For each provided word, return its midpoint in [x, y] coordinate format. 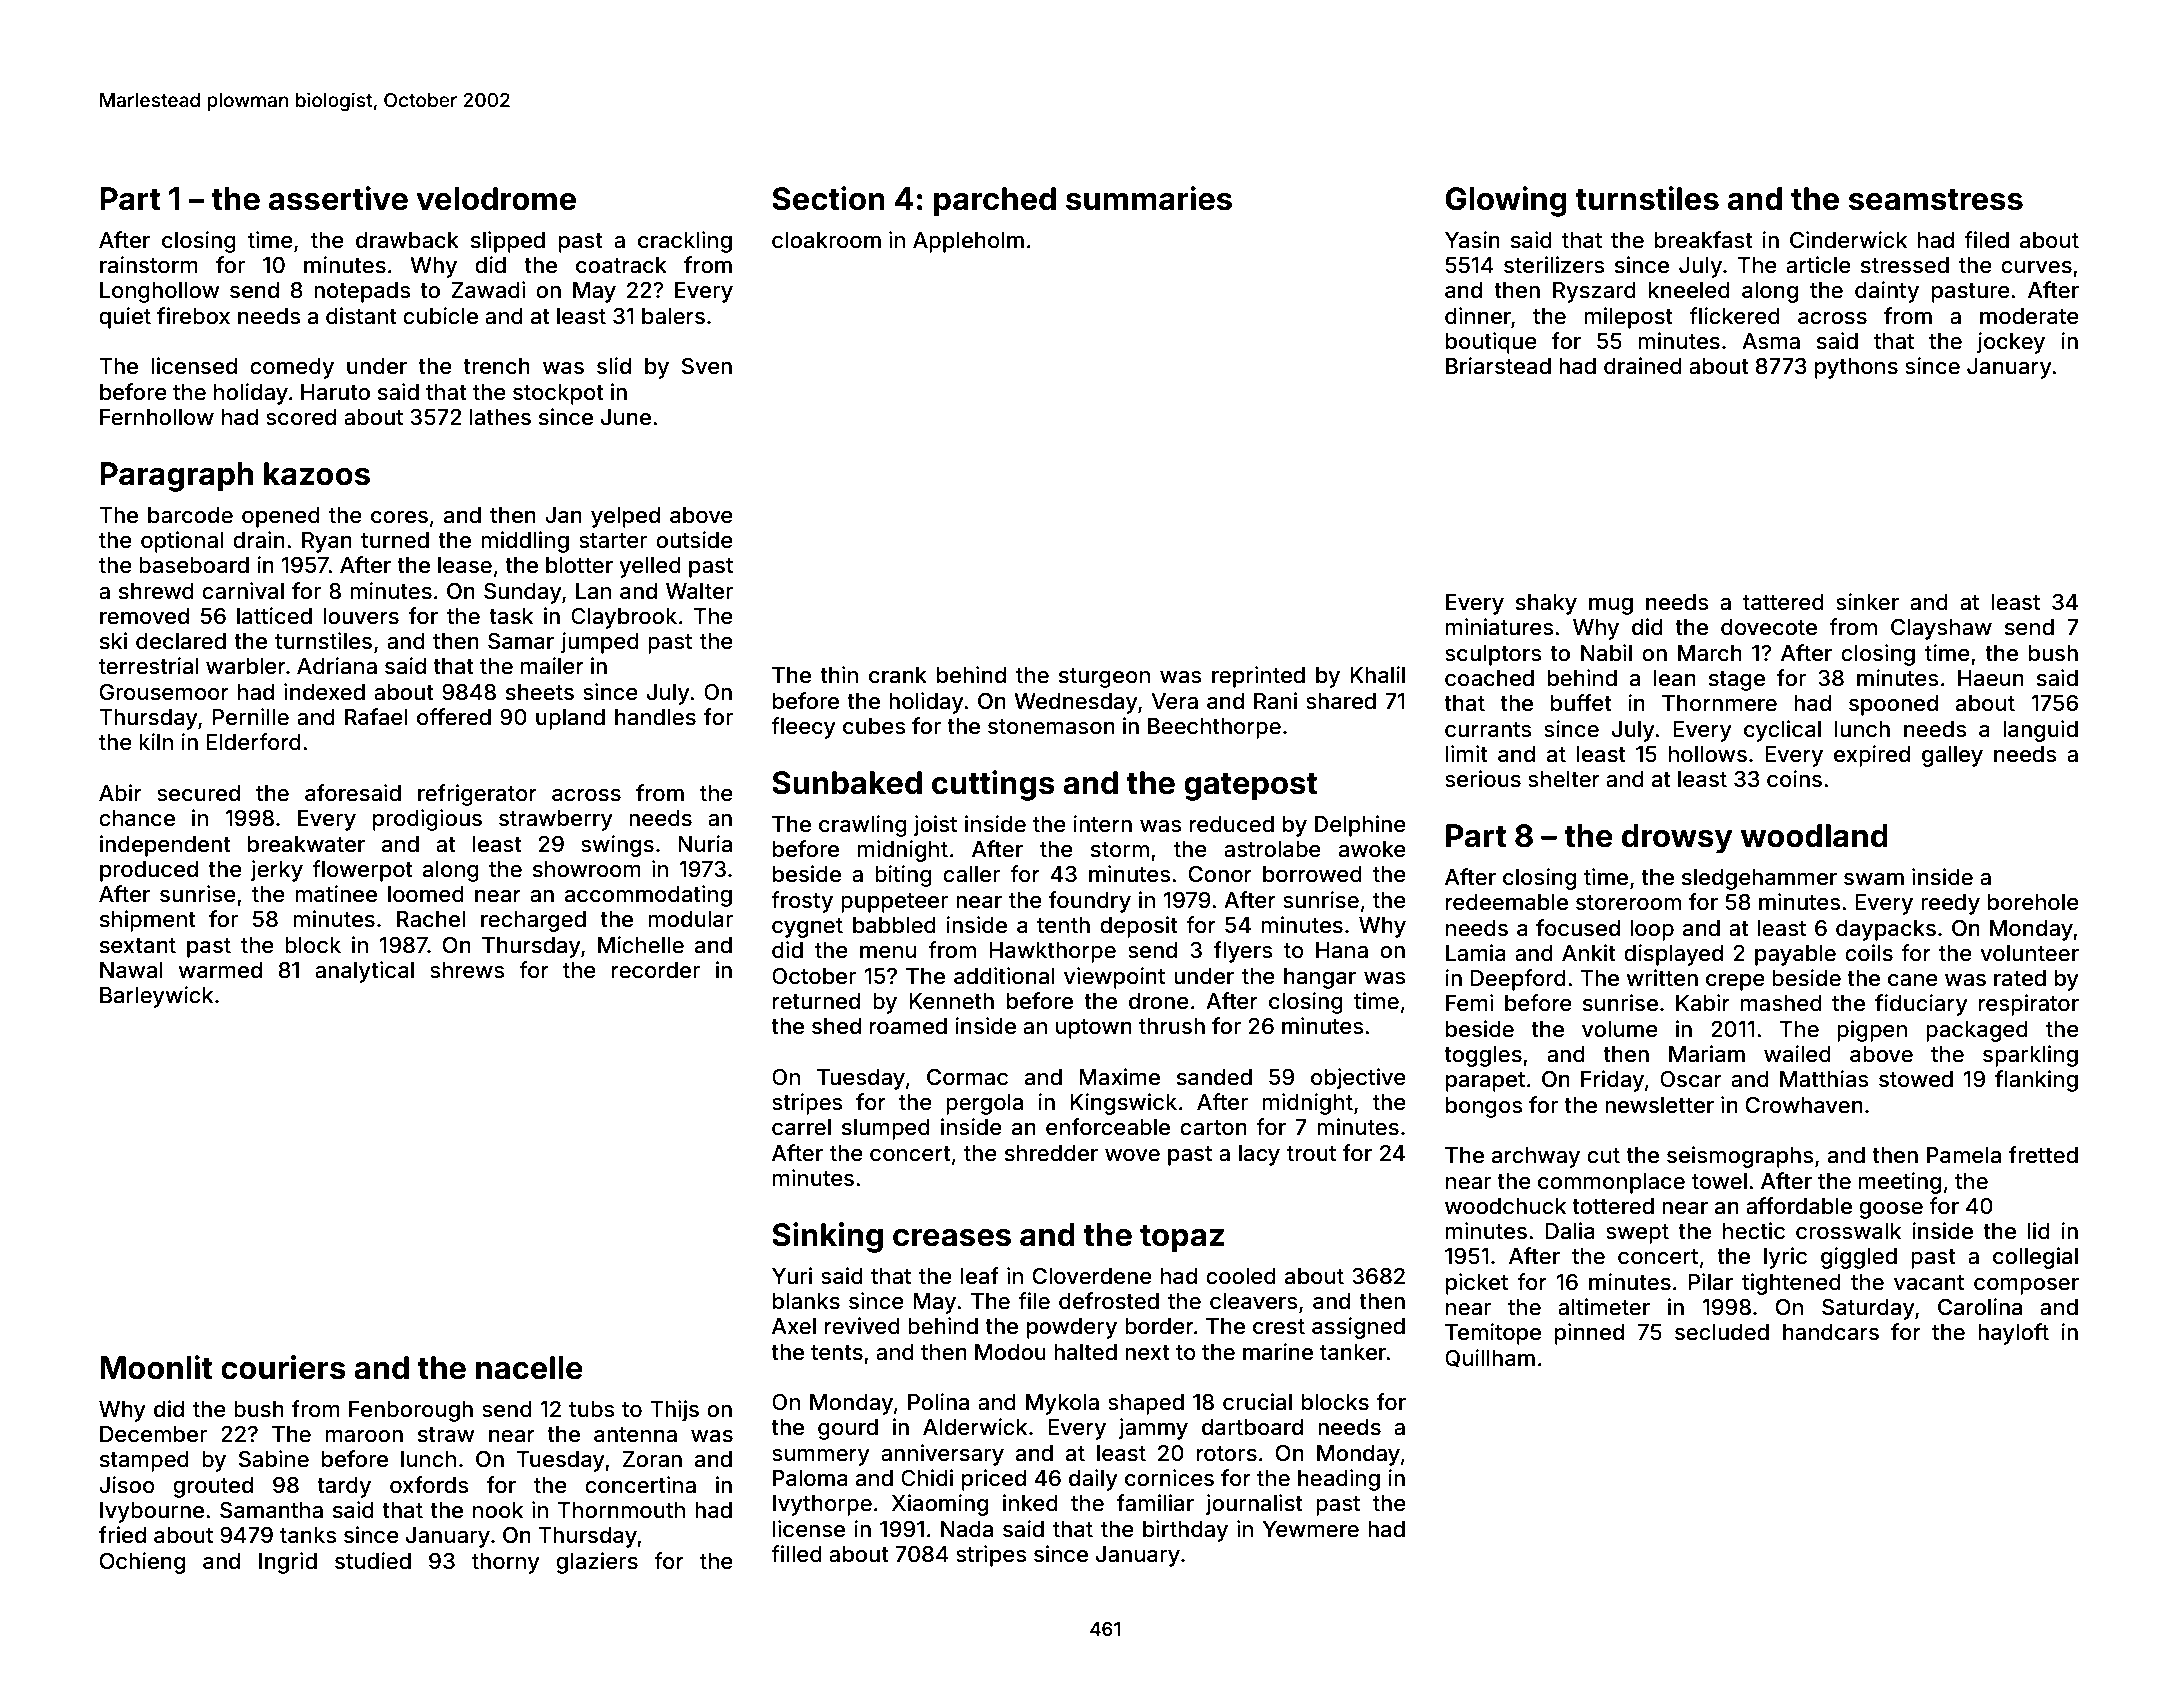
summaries [1149, 198]
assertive [338, 198]
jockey [2011, 343]
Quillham [1490, 1358]
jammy [1153, 1429]
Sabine [274, 1459]
